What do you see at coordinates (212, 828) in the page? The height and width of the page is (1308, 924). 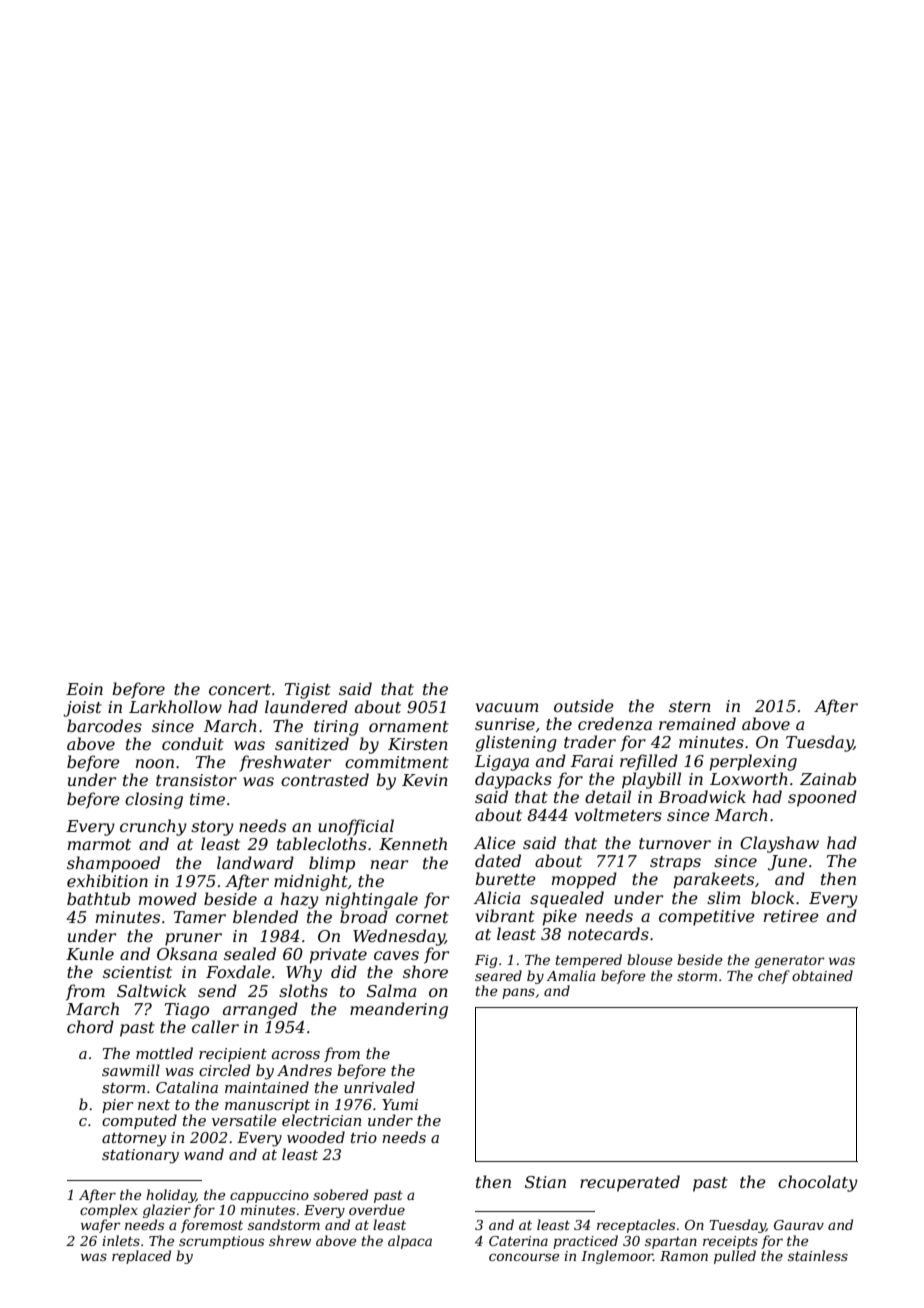 I see `story` at bounding box center [212, 828].
